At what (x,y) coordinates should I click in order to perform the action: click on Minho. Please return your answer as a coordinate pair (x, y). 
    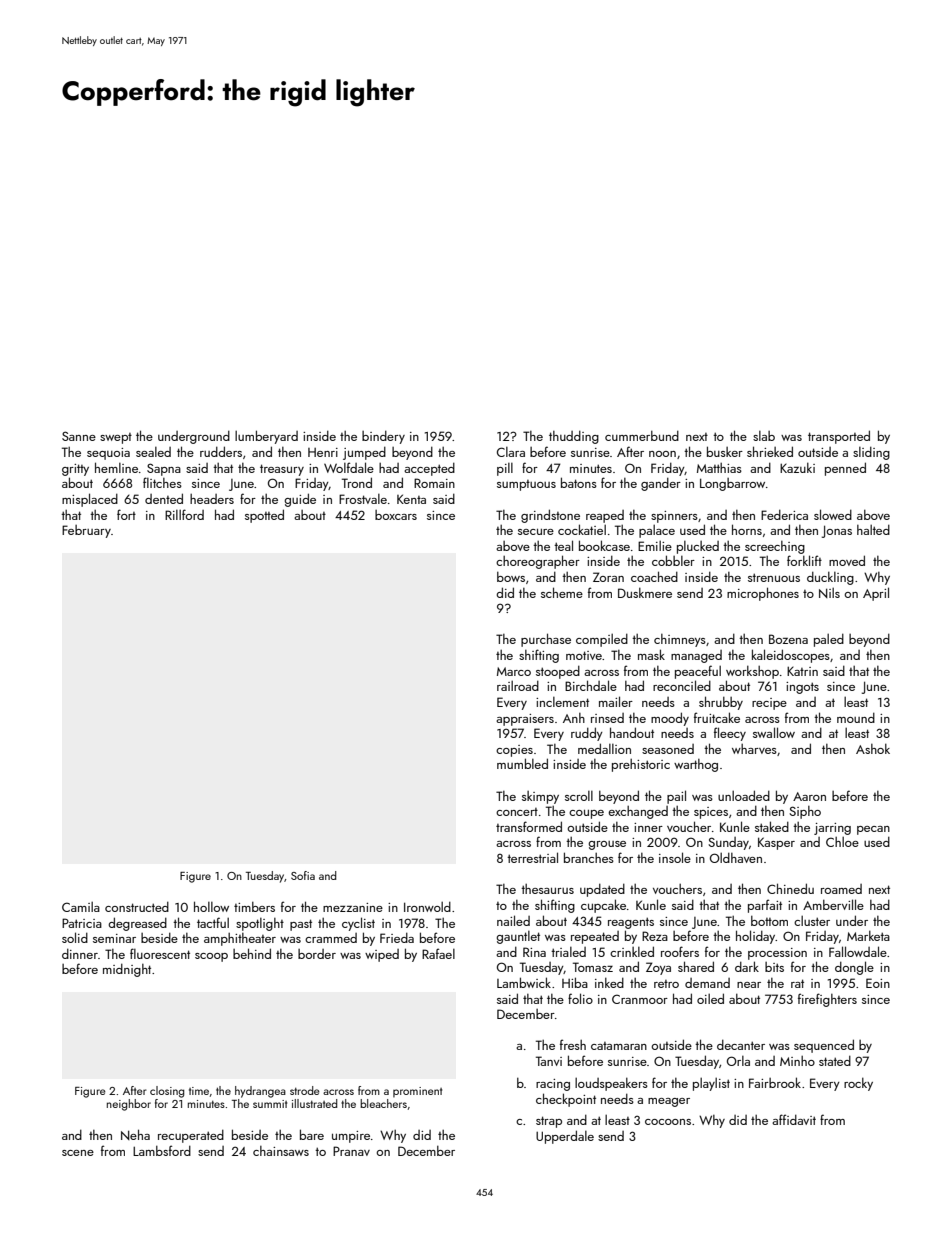
    Looking at the image, I should click on (797, 1061).
